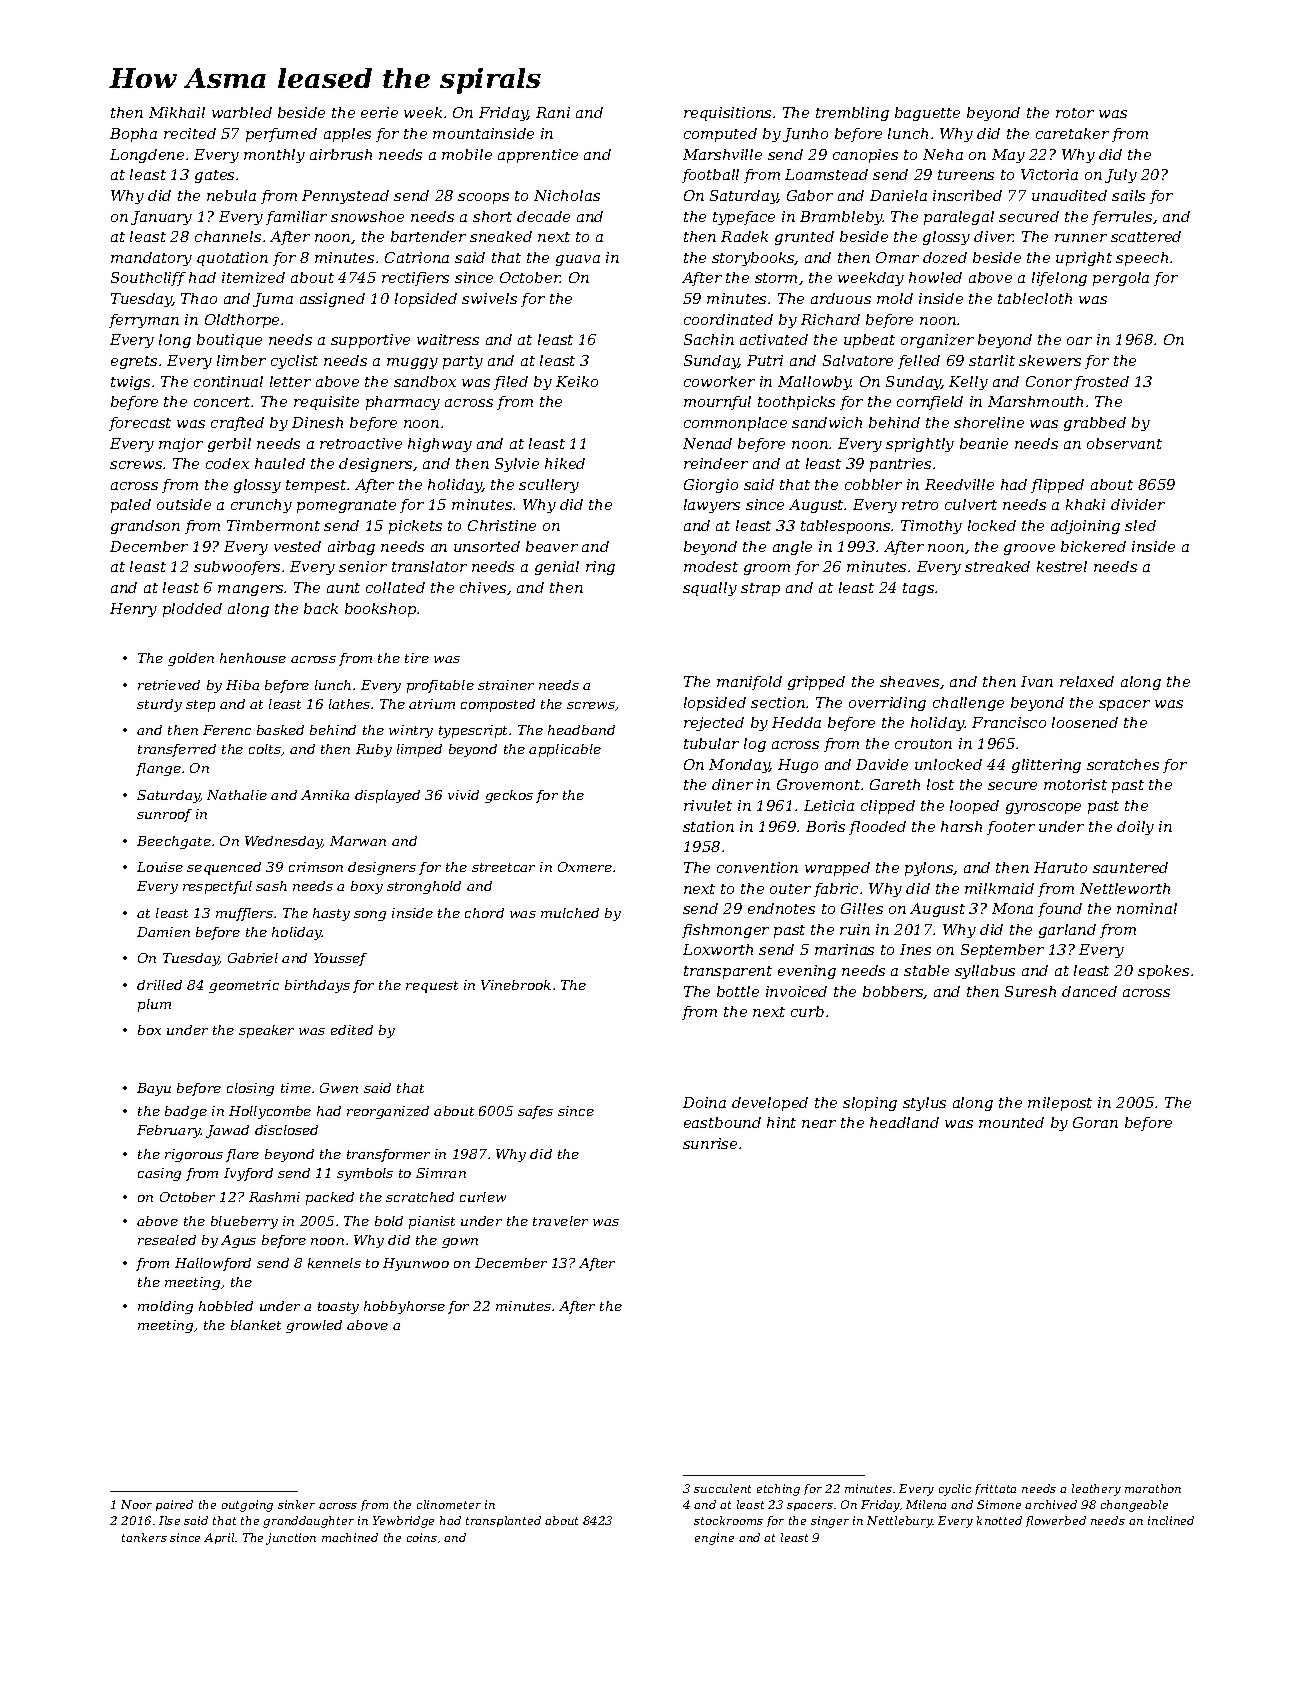 This document has width=1307, height=1692. What do you see at coordinates (1135, 828) in the document?
I see `doily` at bounding box center [1135, 828].
